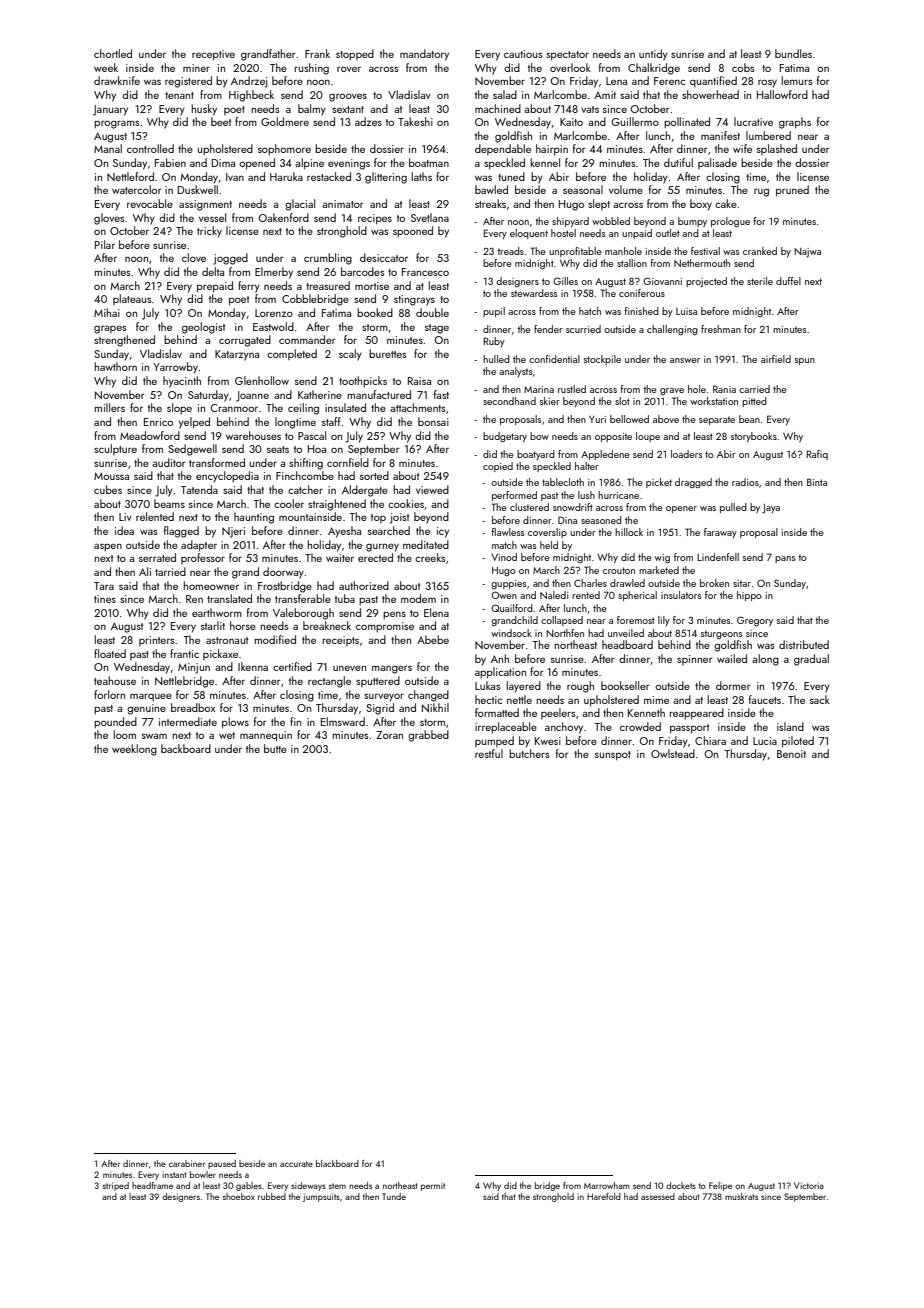  I want to click on analysts, so click(515, 372).
